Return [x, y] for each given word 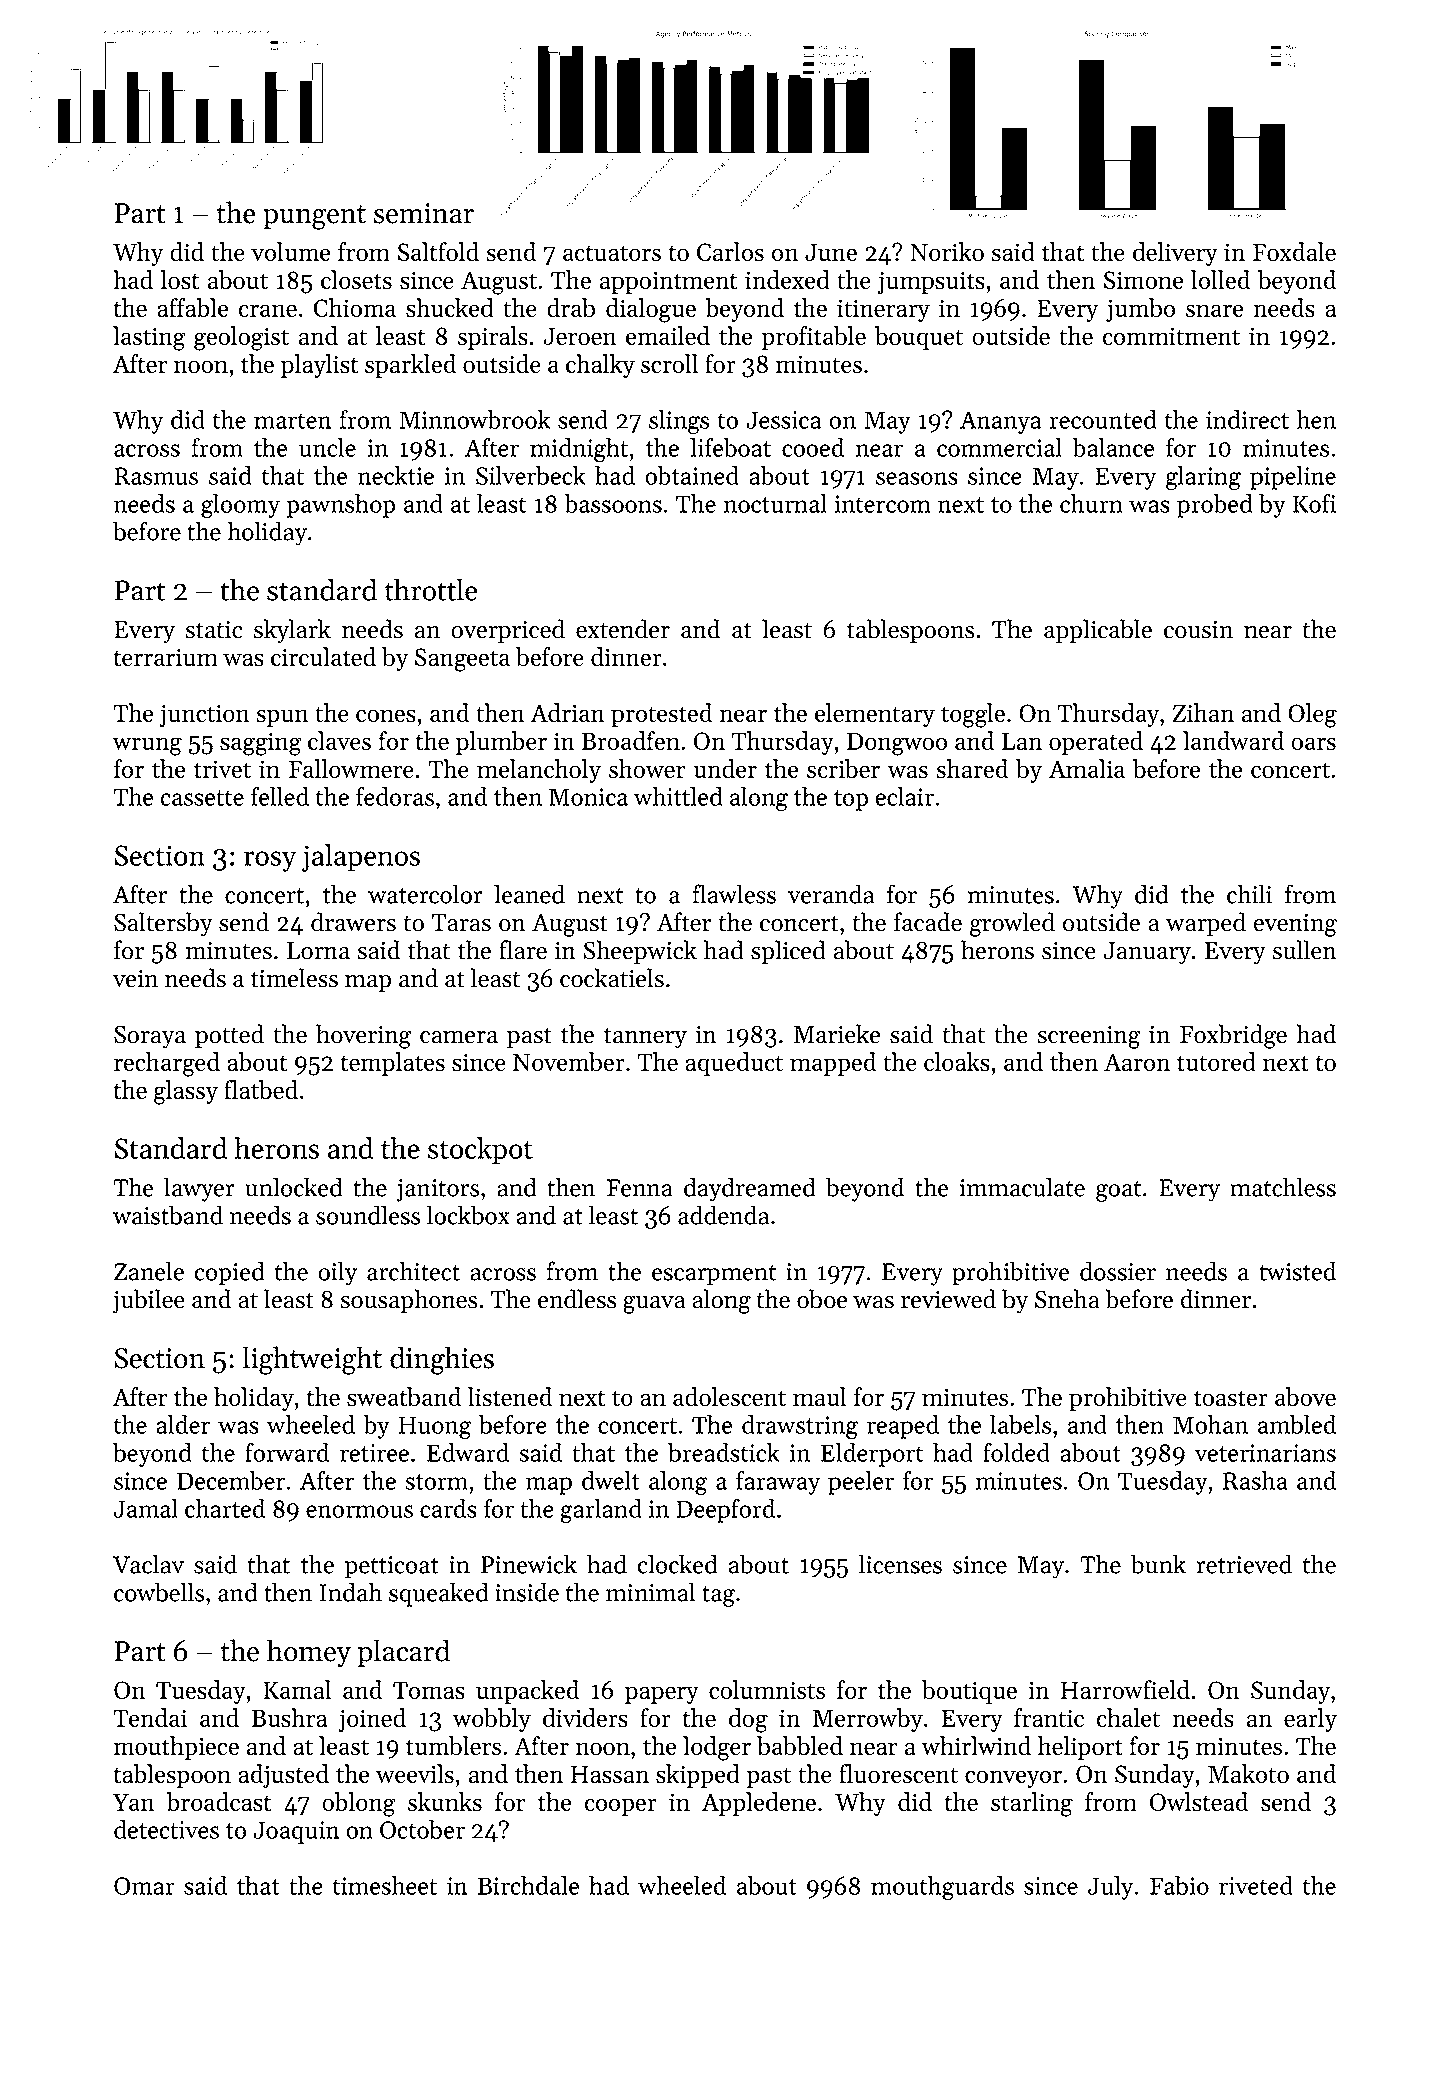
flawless [734, 894]
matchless [1283, 1187]
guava [654, 1305]
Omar [144, 1886]
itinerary [883, 310]
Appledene [759, 1804]
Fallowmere [351, 768]
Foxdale [1294, 251]
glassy [186, 1092]
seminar [424, 213]
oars [1313, 743]
